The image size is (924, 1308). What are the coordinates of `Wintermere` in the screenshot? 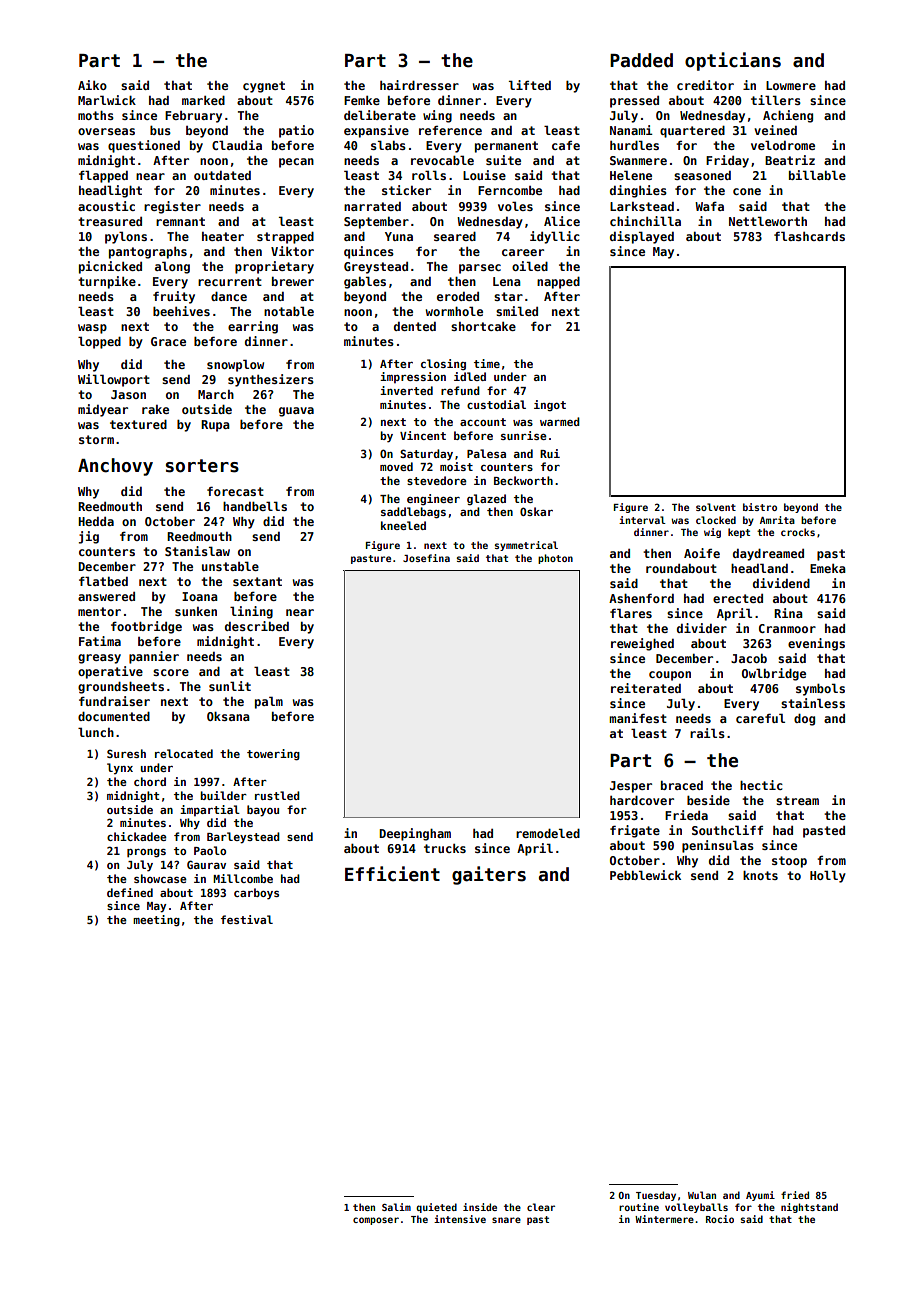 It's located at (664, 1219).
